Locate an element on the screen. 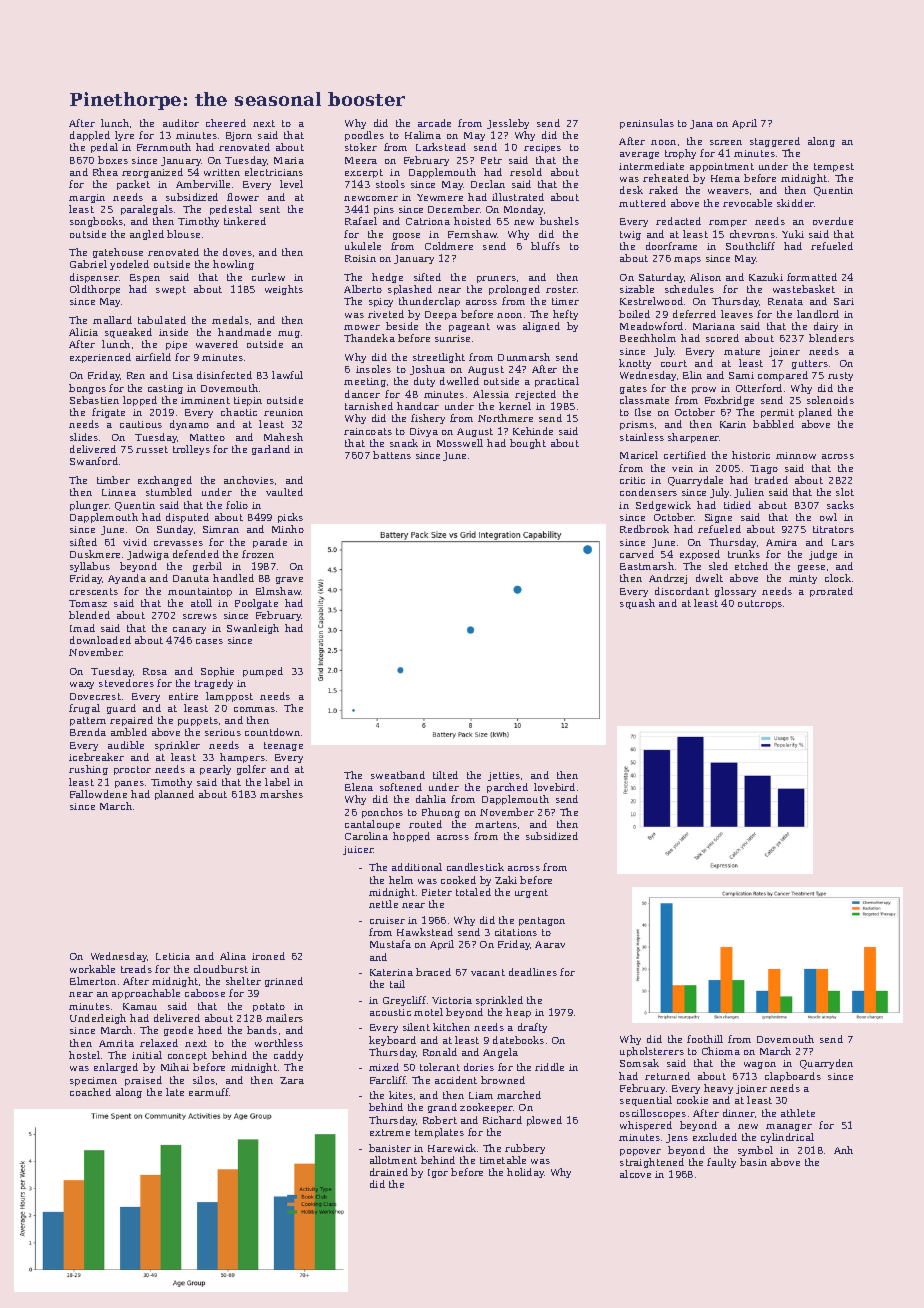 The image size is (924, 1308). panes is located at coordinates (129, 784).
